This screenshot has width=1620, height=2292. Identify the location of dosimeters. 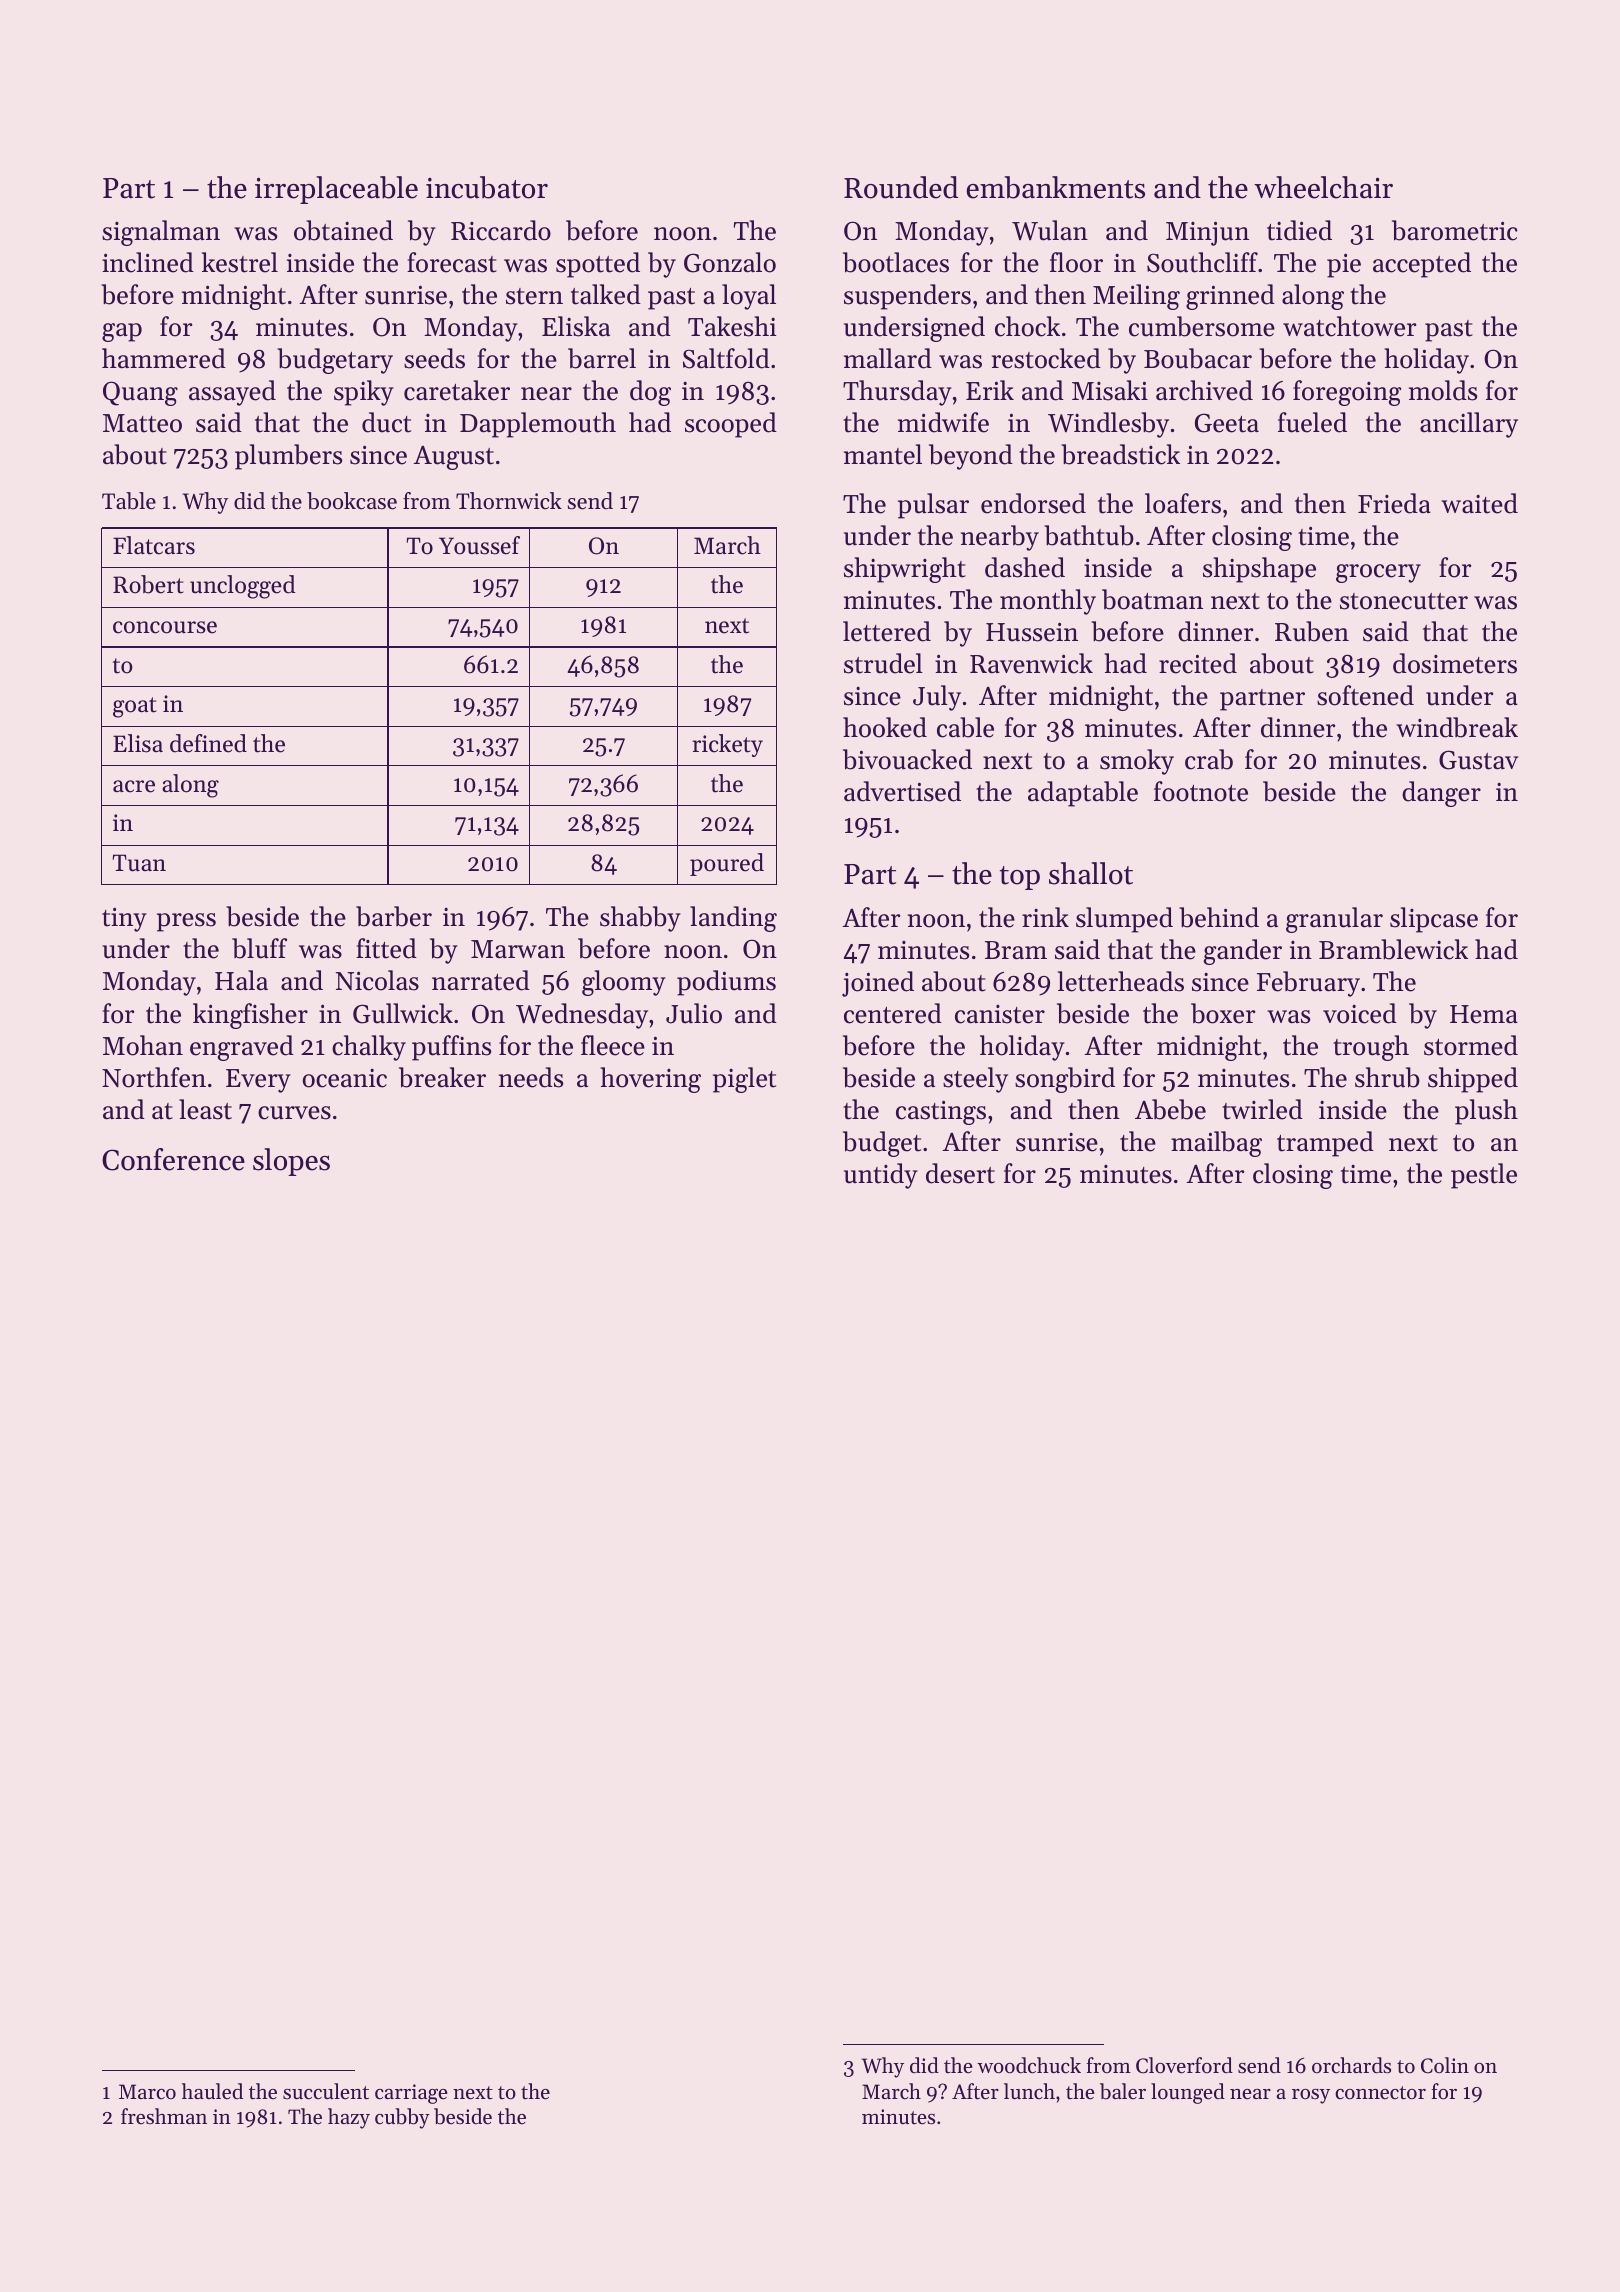
(1455, 663).
